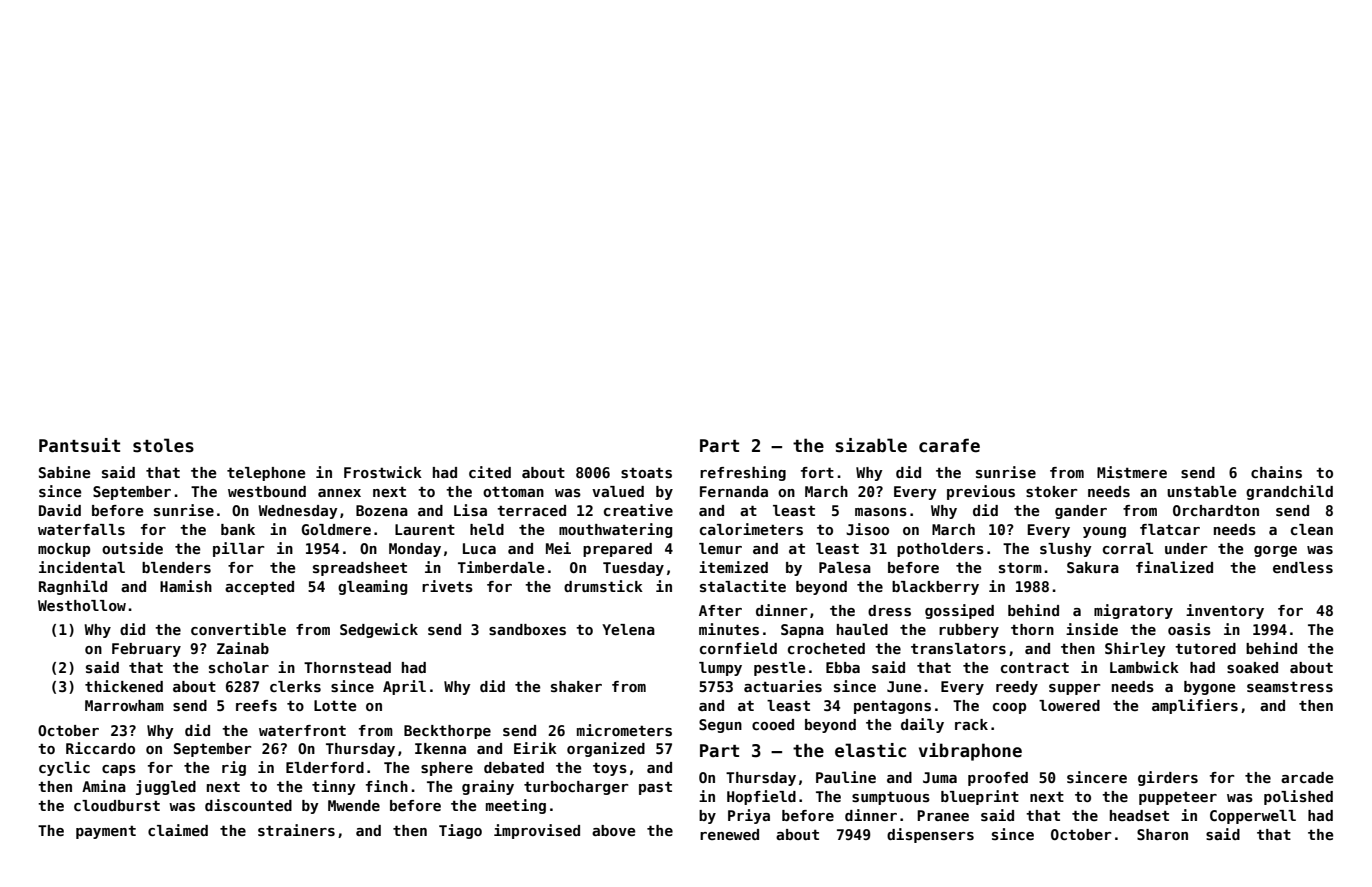  What do you see at coordinates (1162, 834) in the screenshot?
I see `Sharon` at bounding box center [1162, 834].
